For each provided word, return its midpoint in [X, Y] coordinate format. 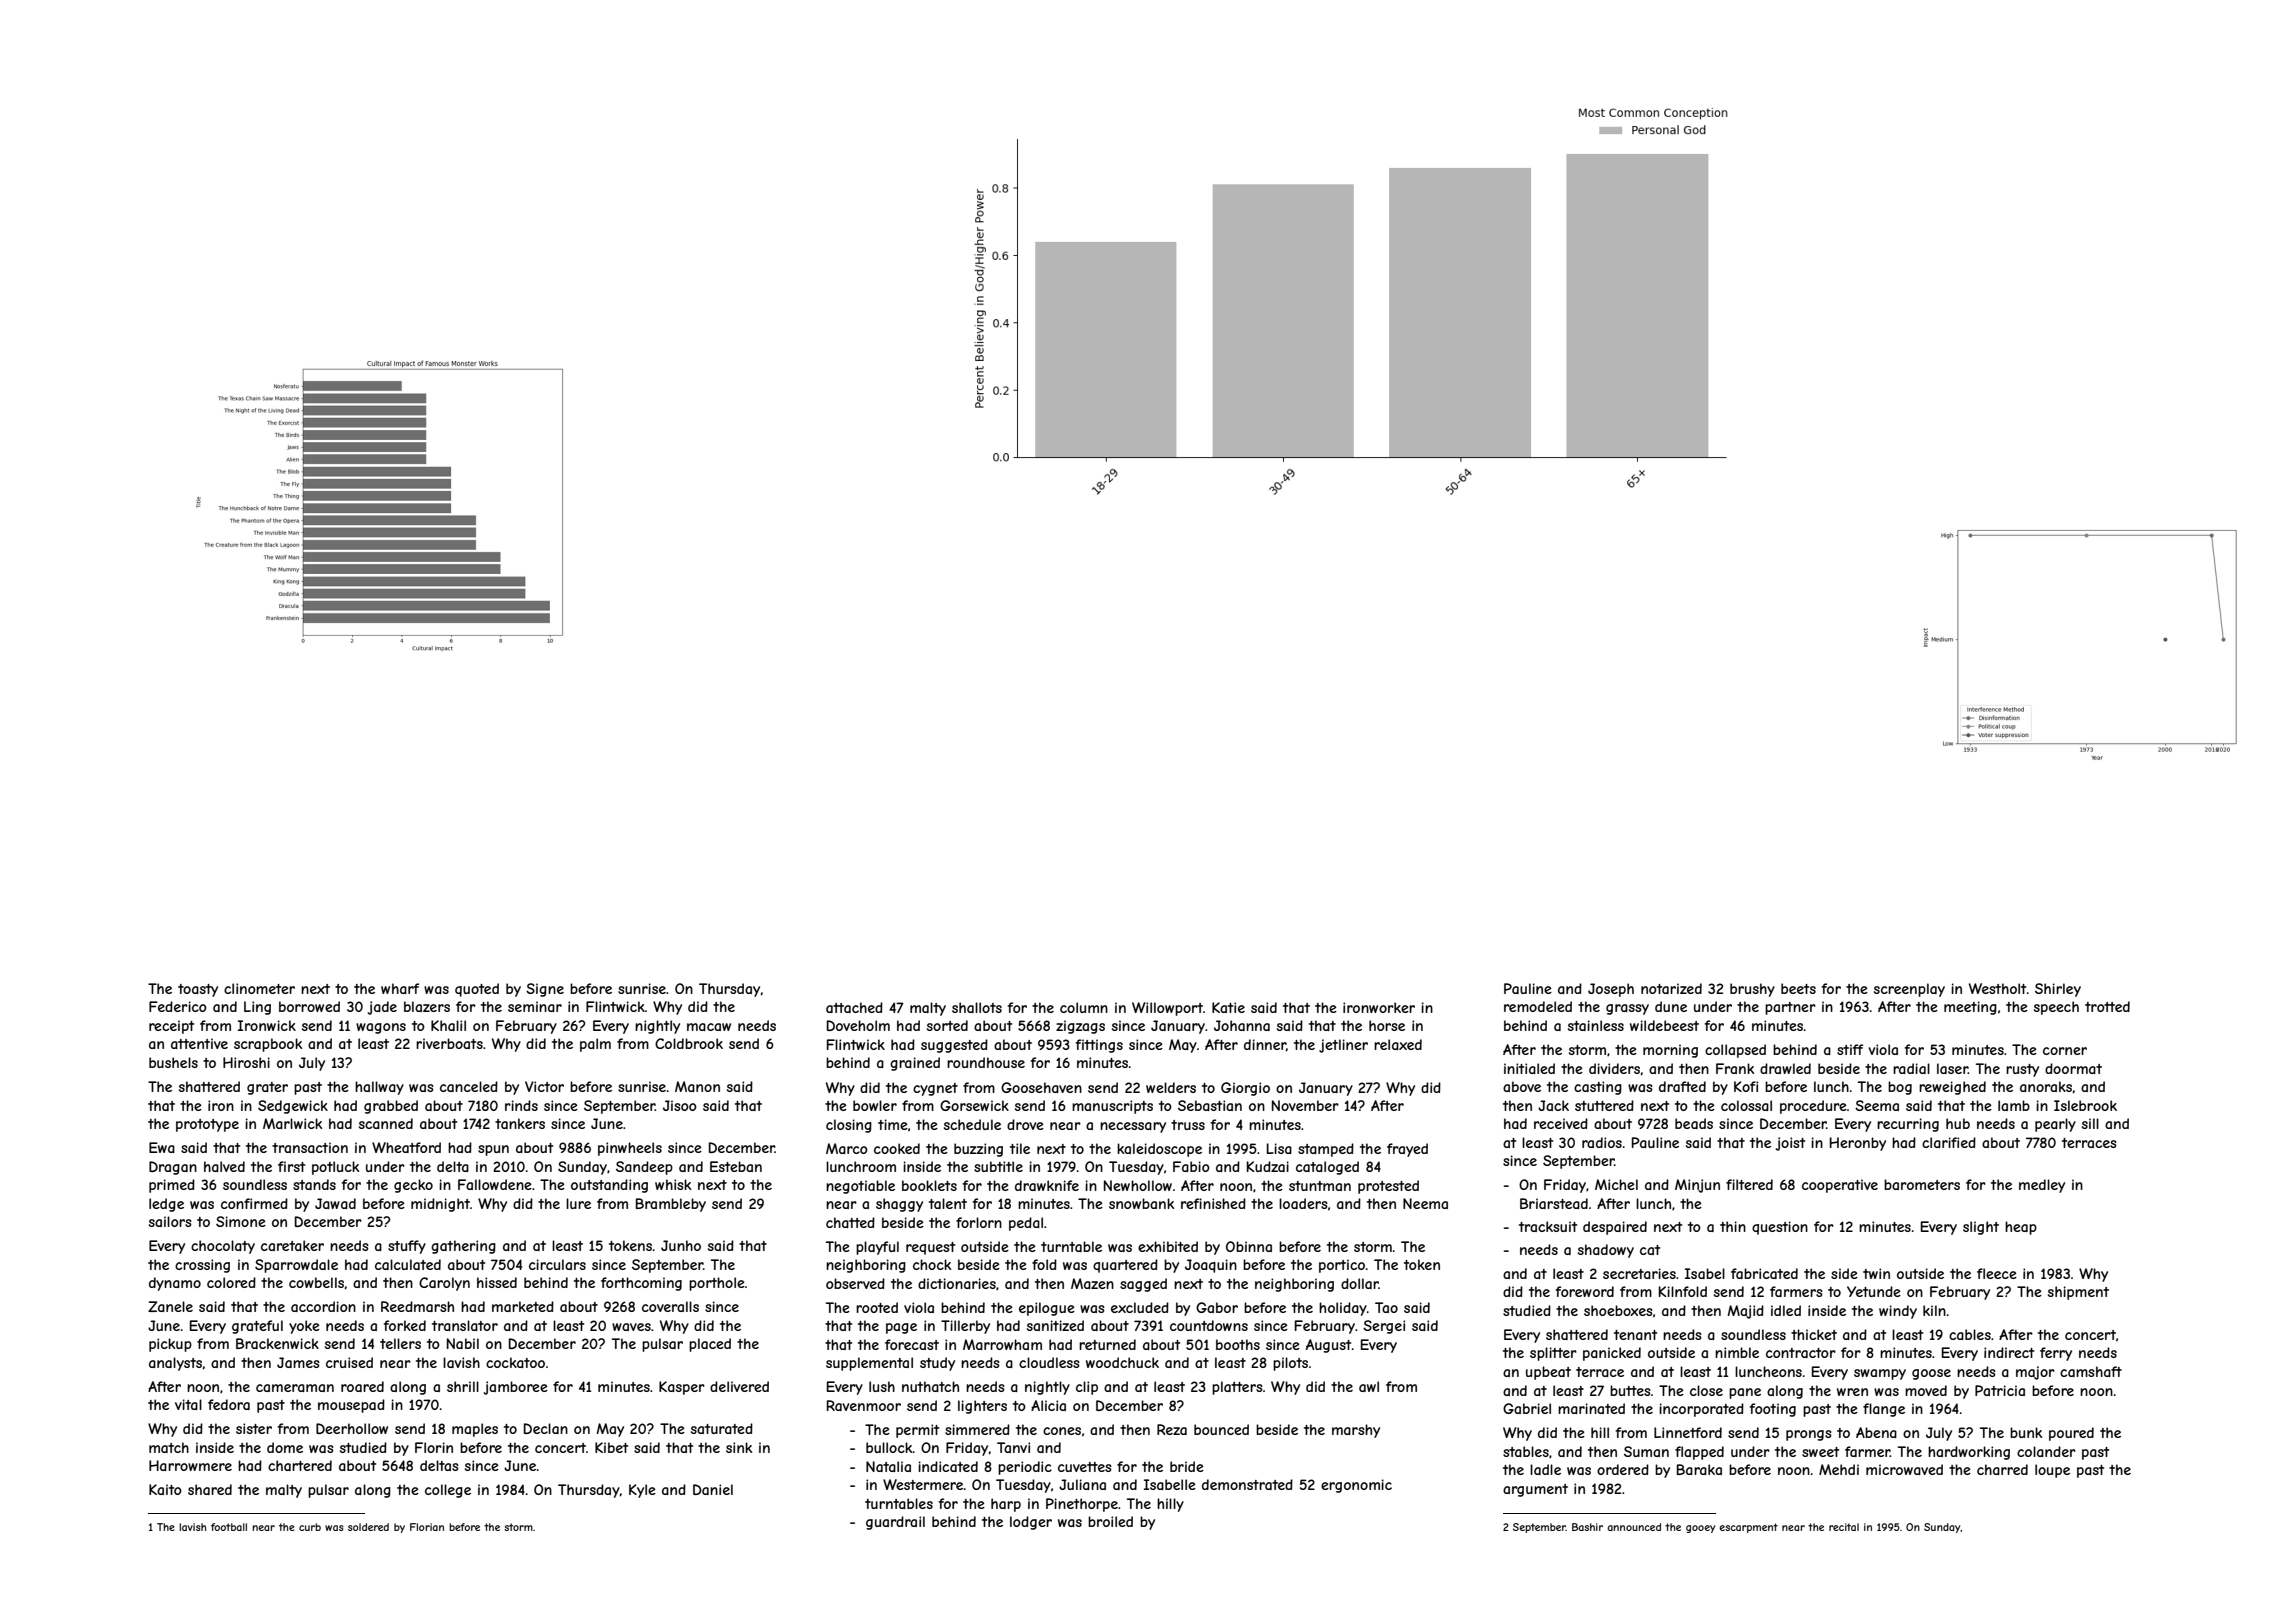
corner [2065, 1051]
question [1780, 1228]
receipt [171, 1027]
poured [2071, 1434]
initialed [1529, 1068]
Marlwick [292, 1123]
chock [932, 1264]
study [937, 1364]
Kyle [642, 1491]
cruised [349, 1362]
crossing [202, 1266]
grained [915, 1064]
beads [1694, 1123]
